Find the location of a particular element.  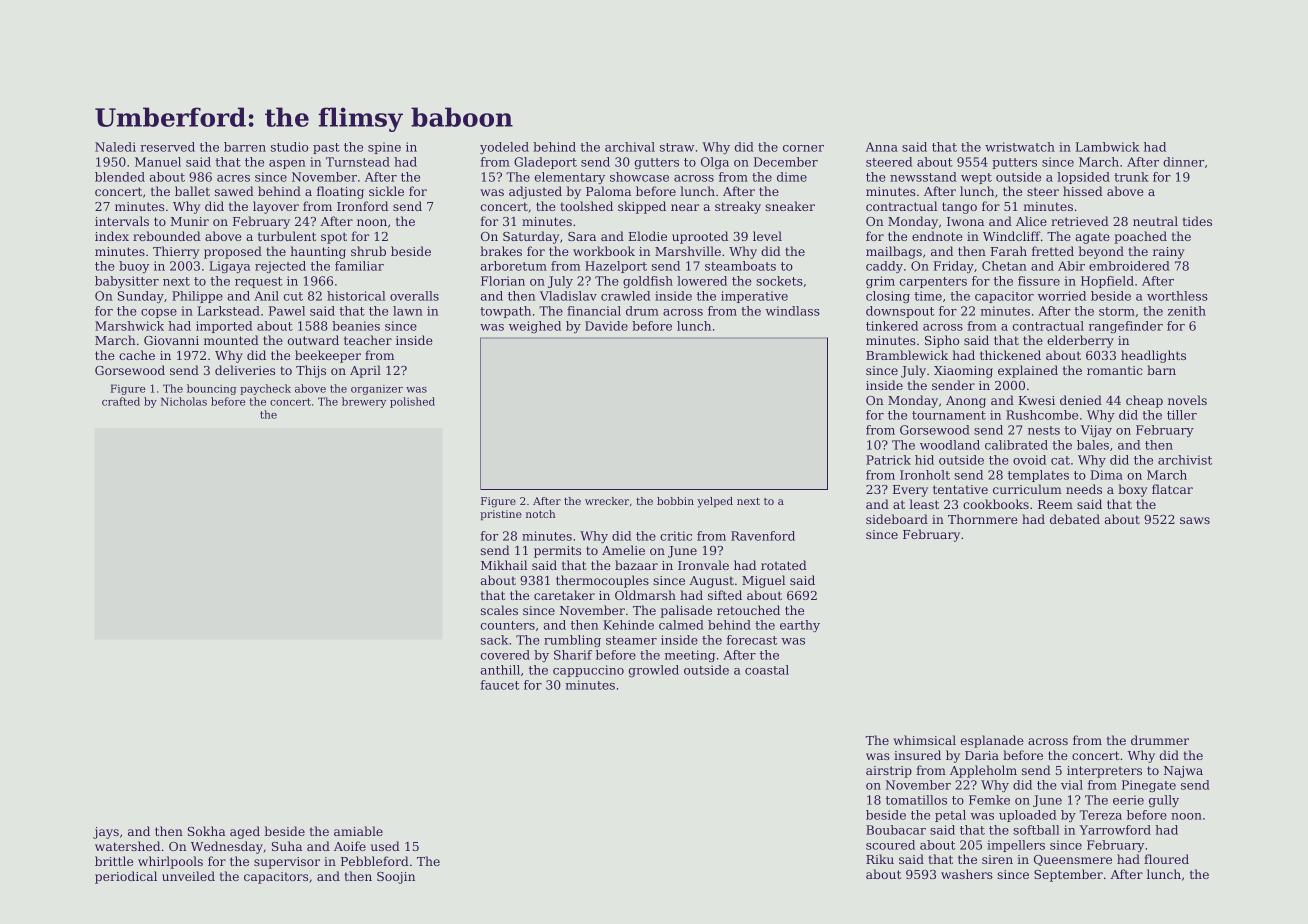

scales is located at coordinates (499, 610).
